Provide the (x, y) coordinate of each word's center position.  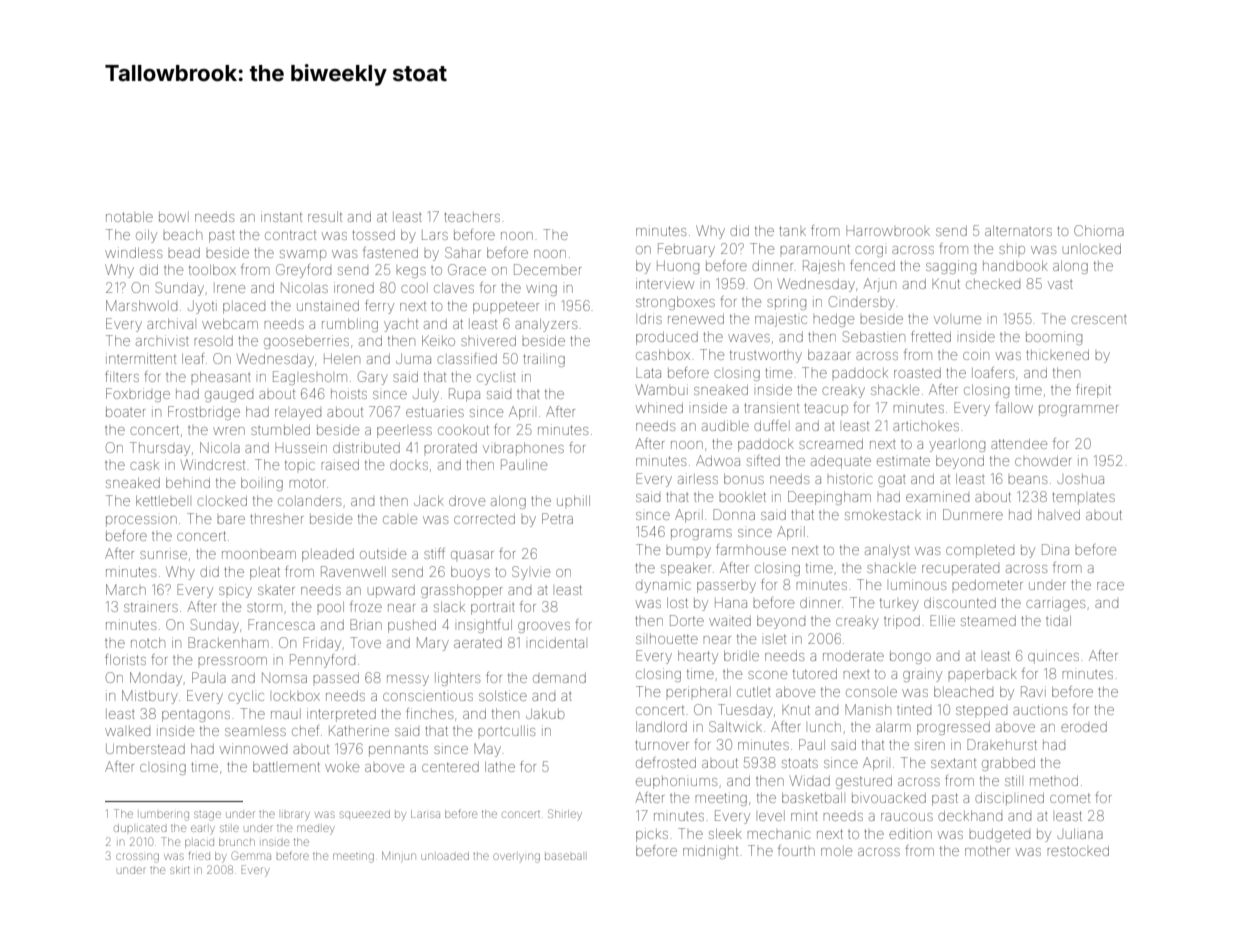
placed (244, 307)
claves (454, 288)
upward (391, 591)
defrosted (666, 762)
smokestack (883, 515)
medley (315, 830)
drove (467, 501)
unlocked (1092, 249)
